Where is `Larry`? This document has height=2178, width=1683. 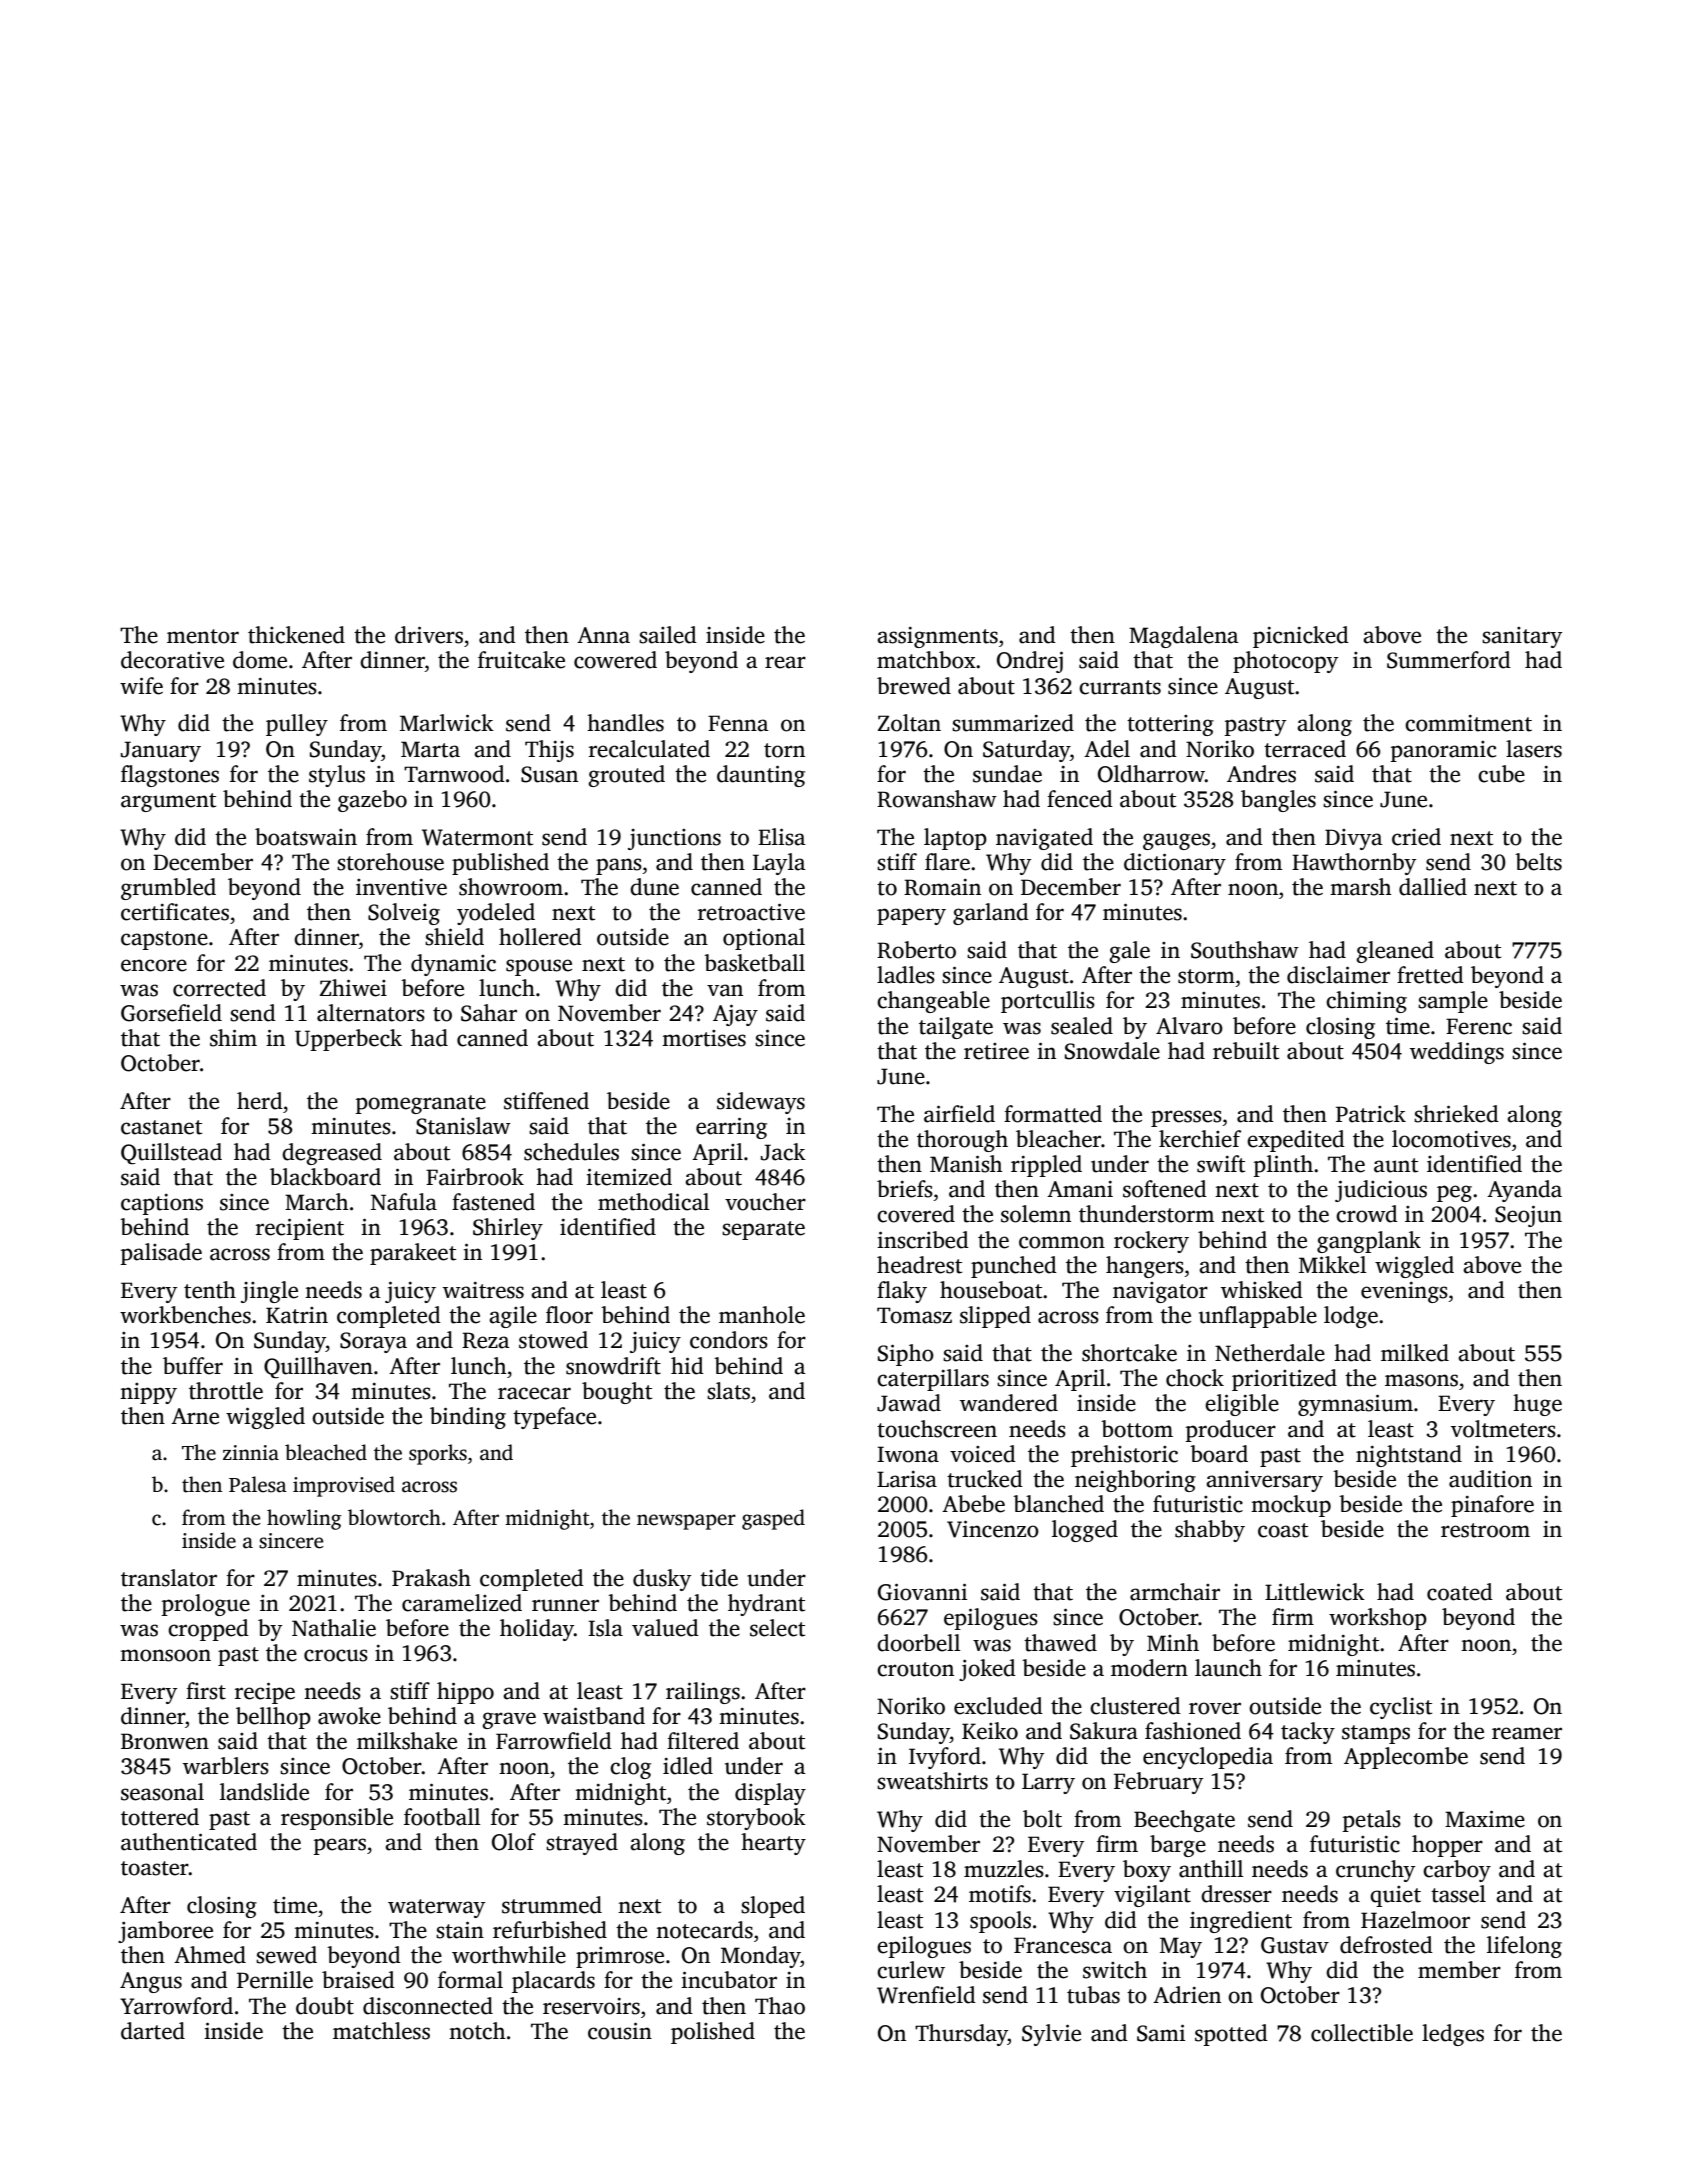
Larry is located at coordinates (1048, 1783).
